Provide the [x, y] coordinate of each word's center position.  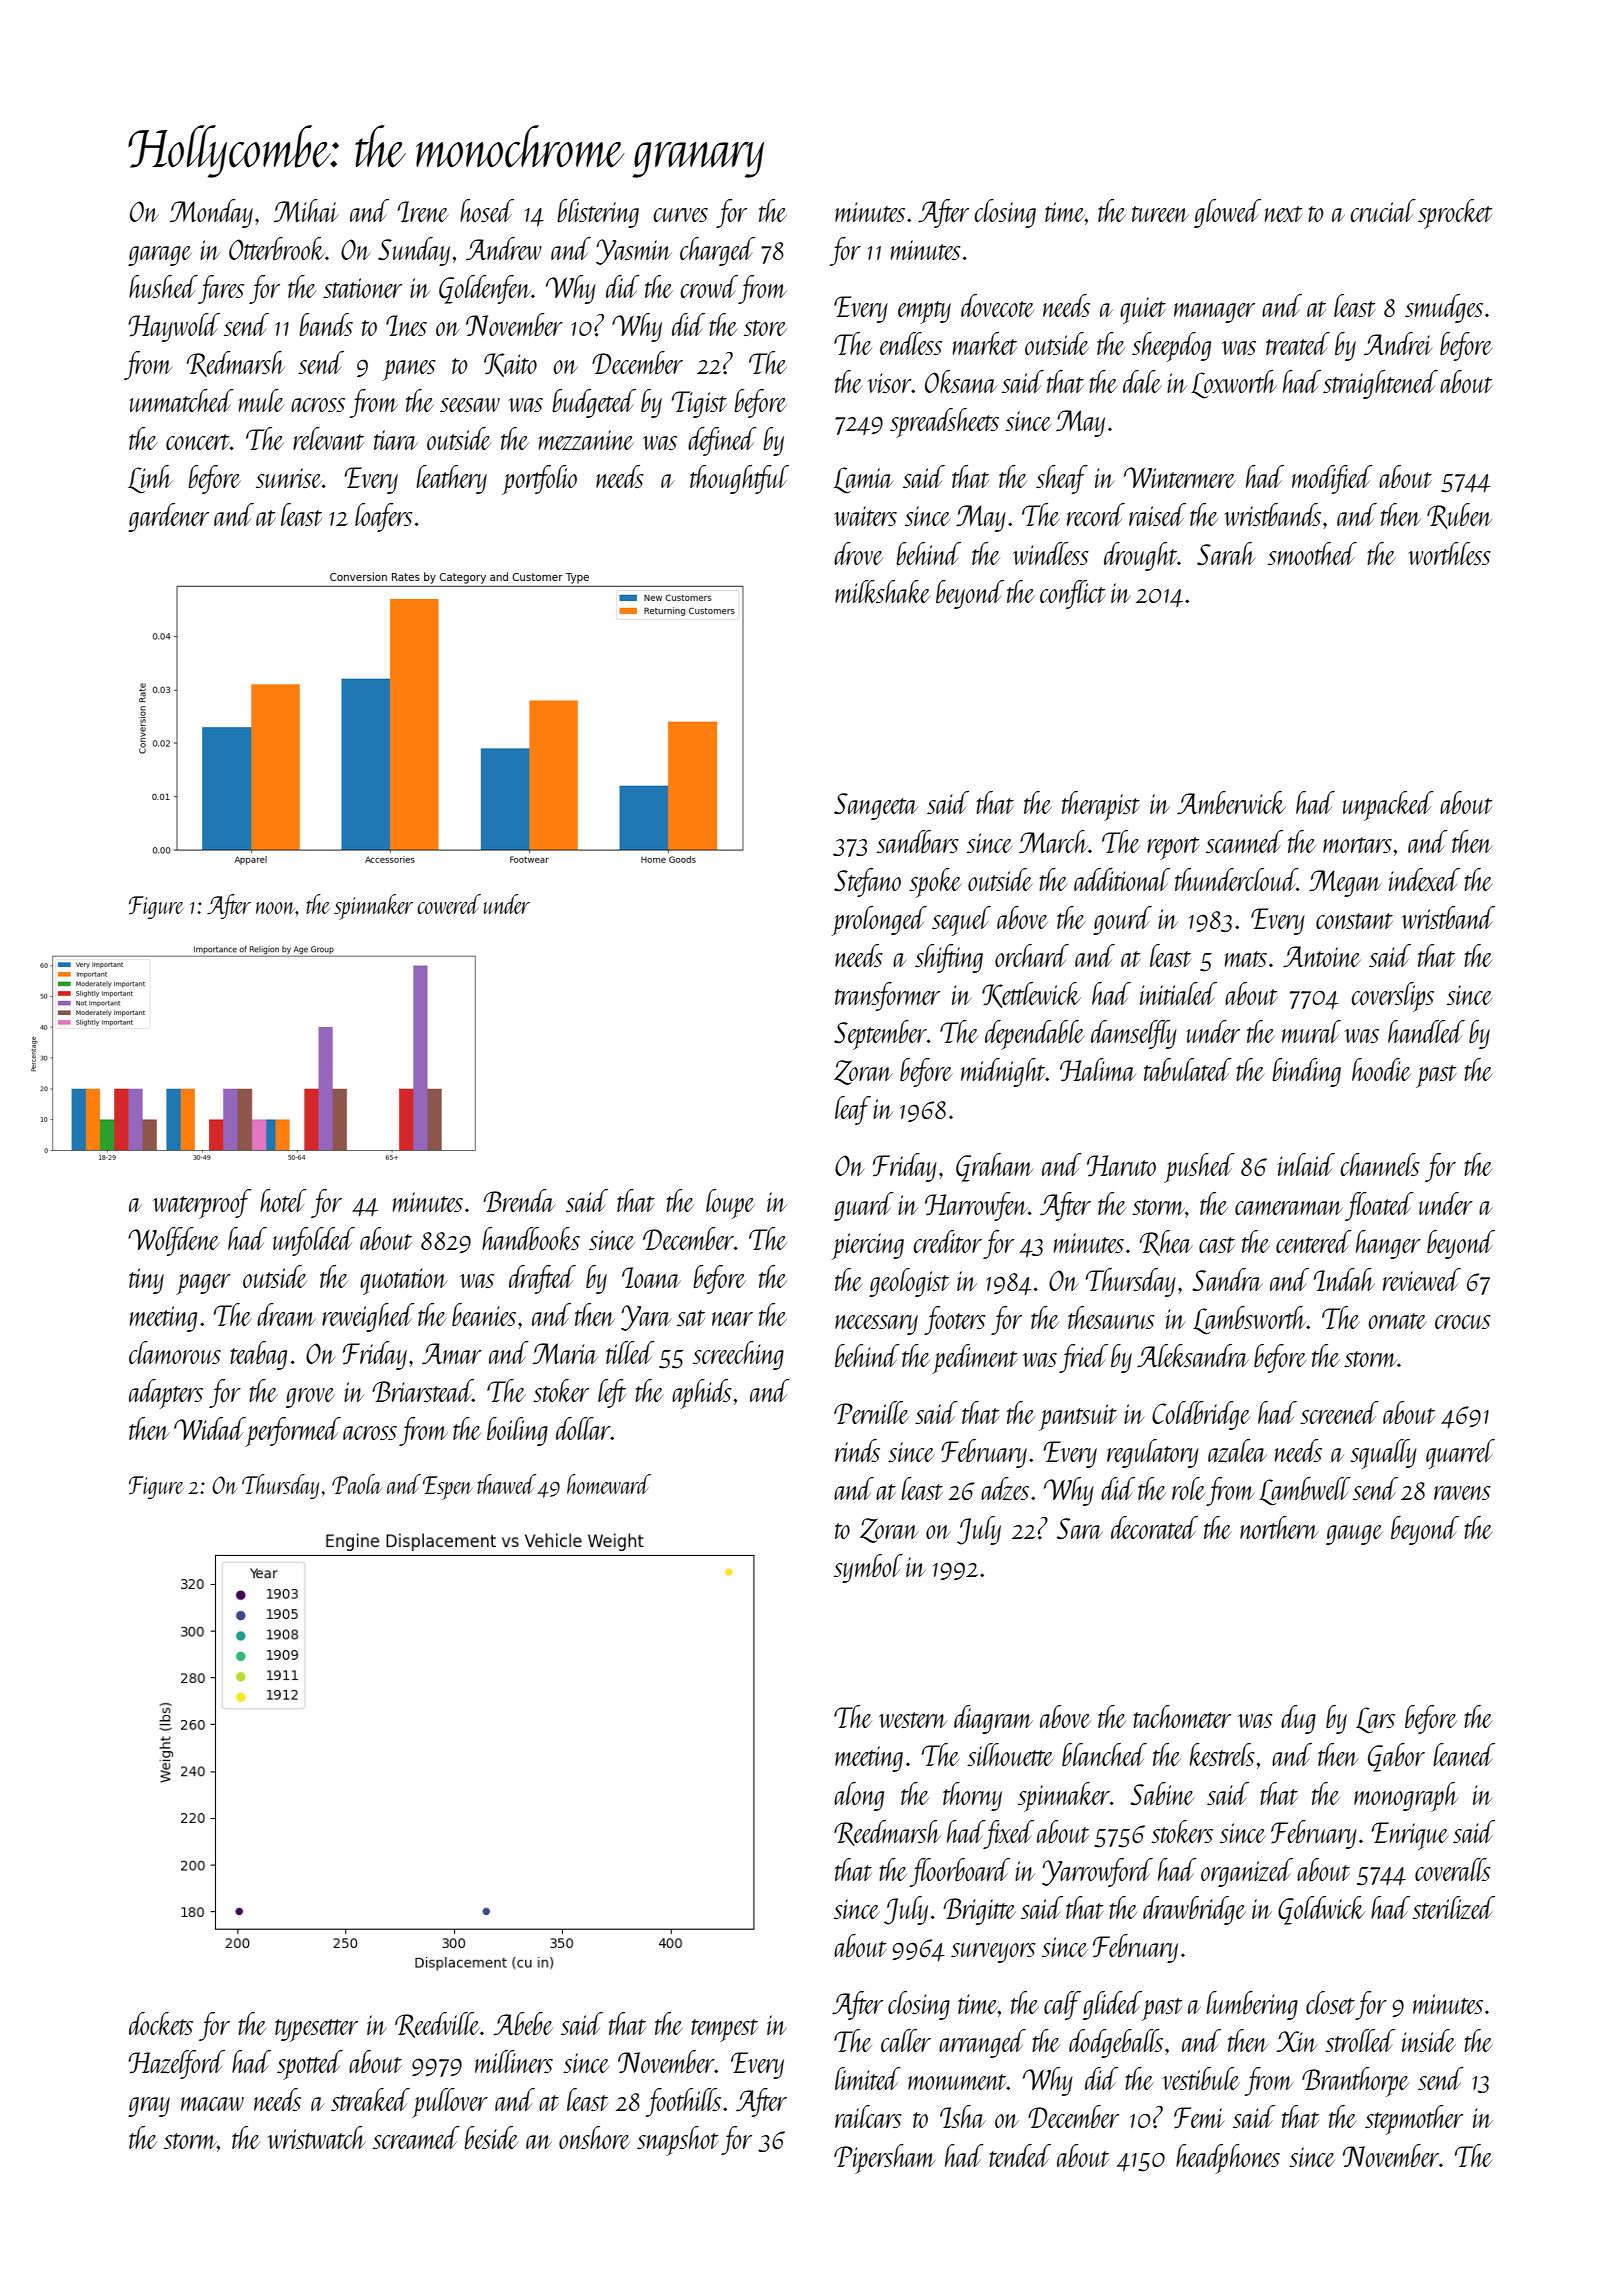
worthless [1449, 553]
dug [1298, 1719]
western [913, 1720]
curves [681, 215]
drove [858, 553]
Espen [448, 1488]
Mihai [306, 210]
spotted [310, 2065]
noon [276, 908]
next [1284, 214]
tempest [724, 2030]
